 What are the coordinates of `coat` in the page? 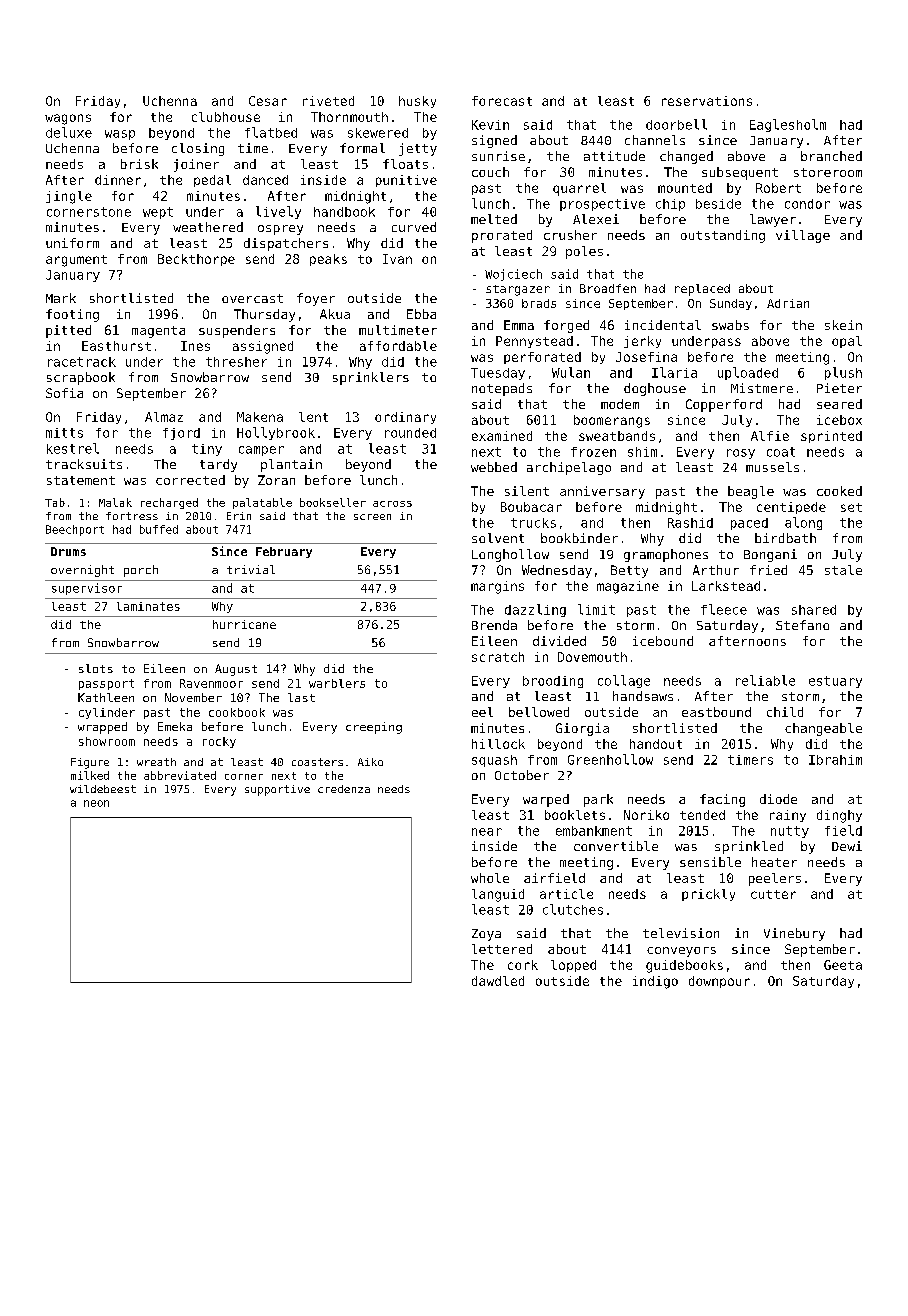 It's located at (781, 452).
